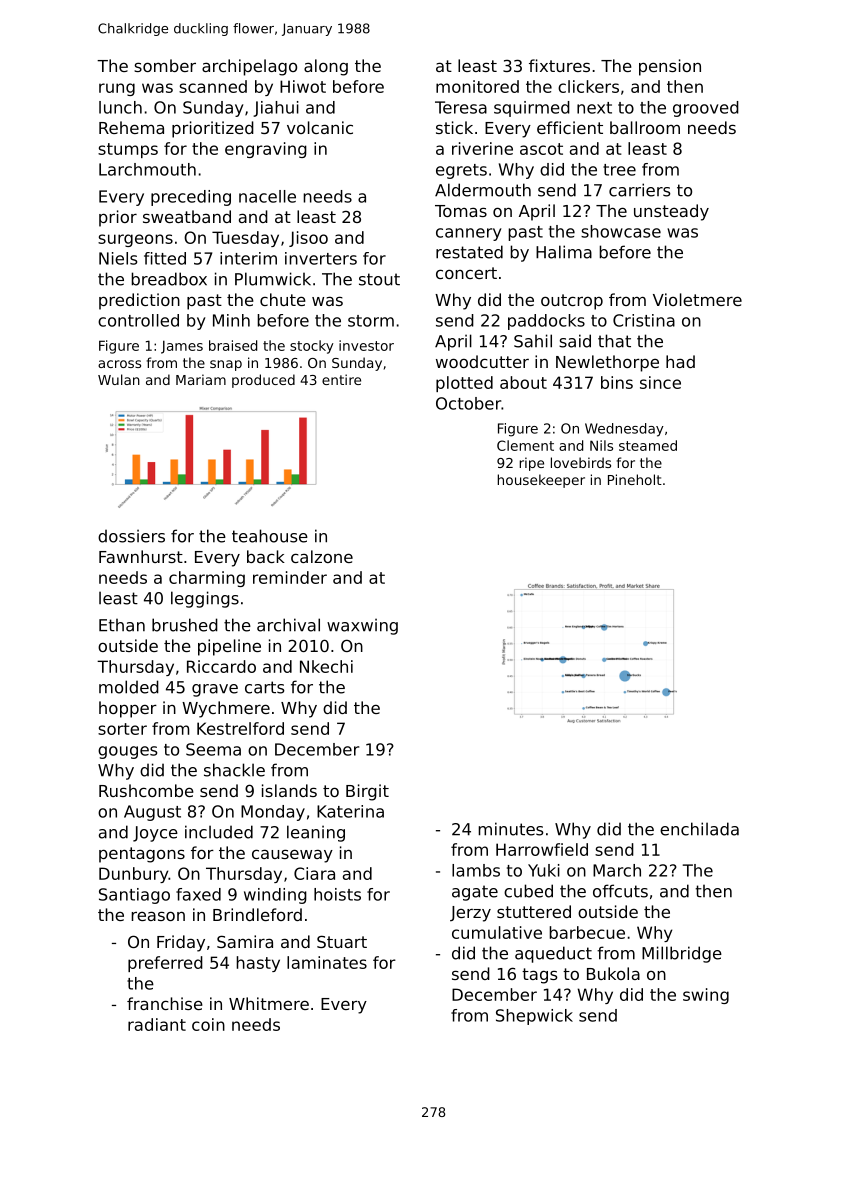  What do you see at coordinates (326, 666) in the document?
I see `Nkechi` at bounding box center [326, 666].
